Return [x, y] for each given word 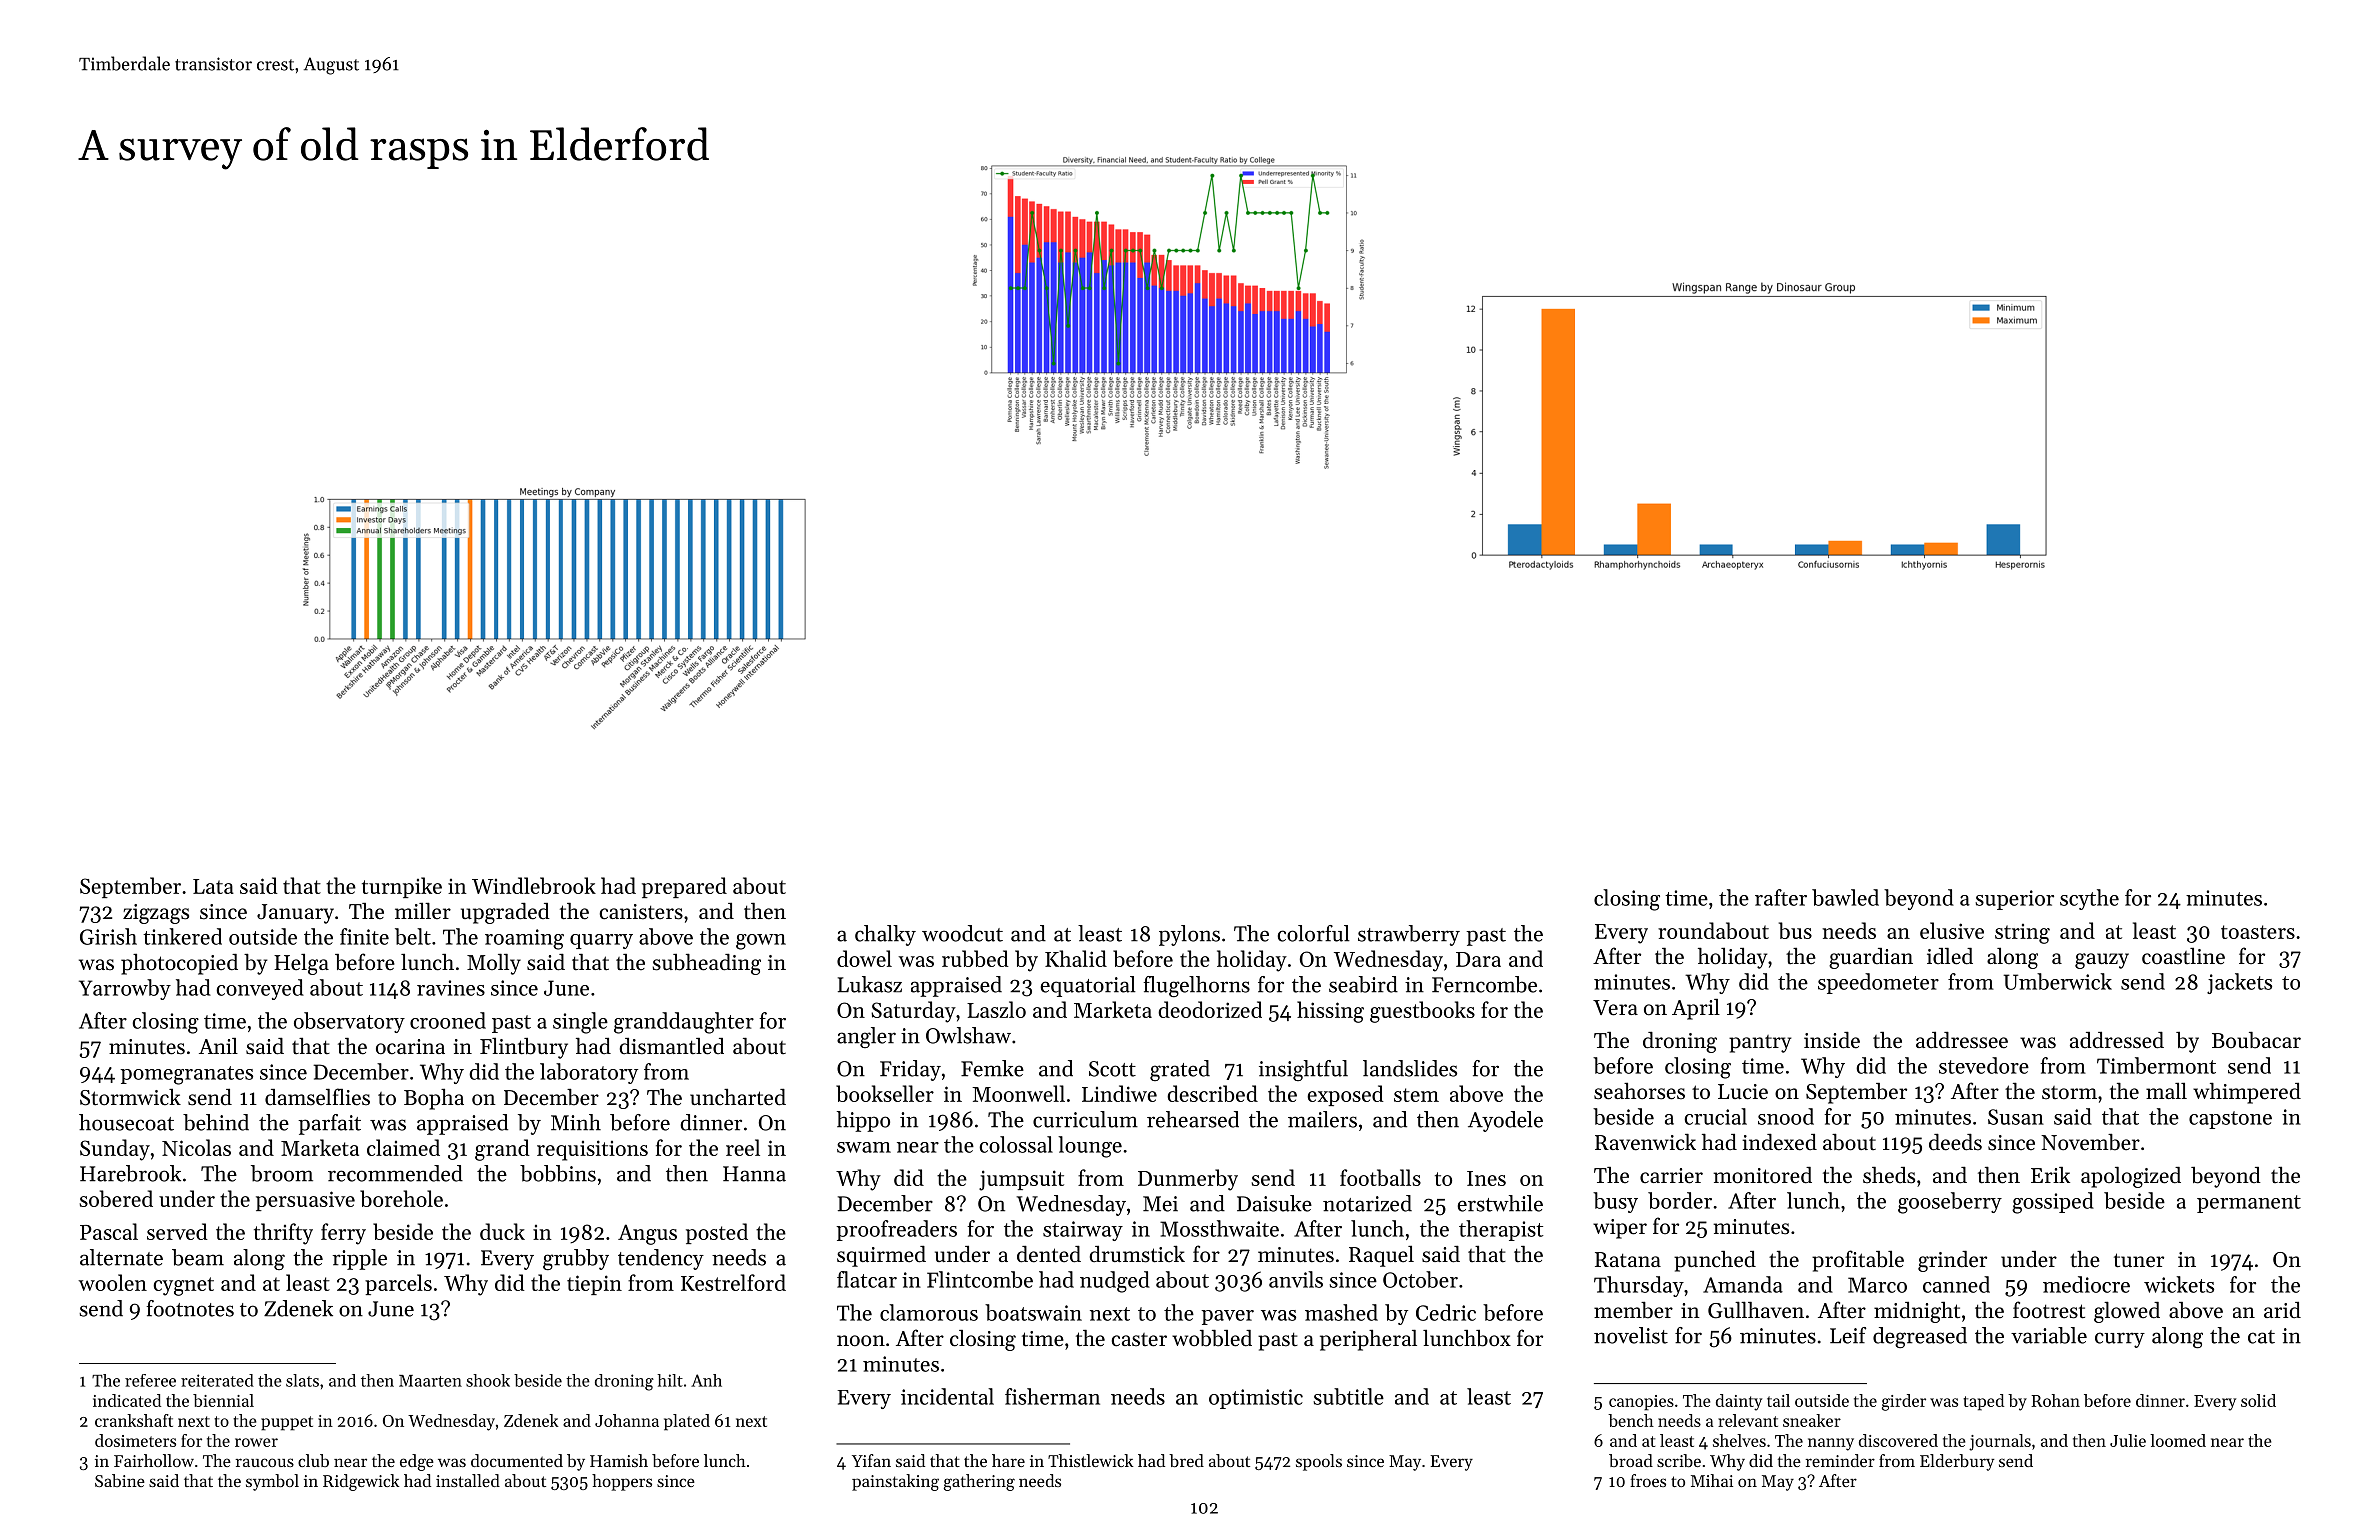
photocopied [179, 964]
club [313, 1460]
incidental [947, 1396]
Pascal [109, 1231]
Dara [1478, 959]
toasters [2258, 932]
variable [2049, 1335]
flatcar [867, 1279]
